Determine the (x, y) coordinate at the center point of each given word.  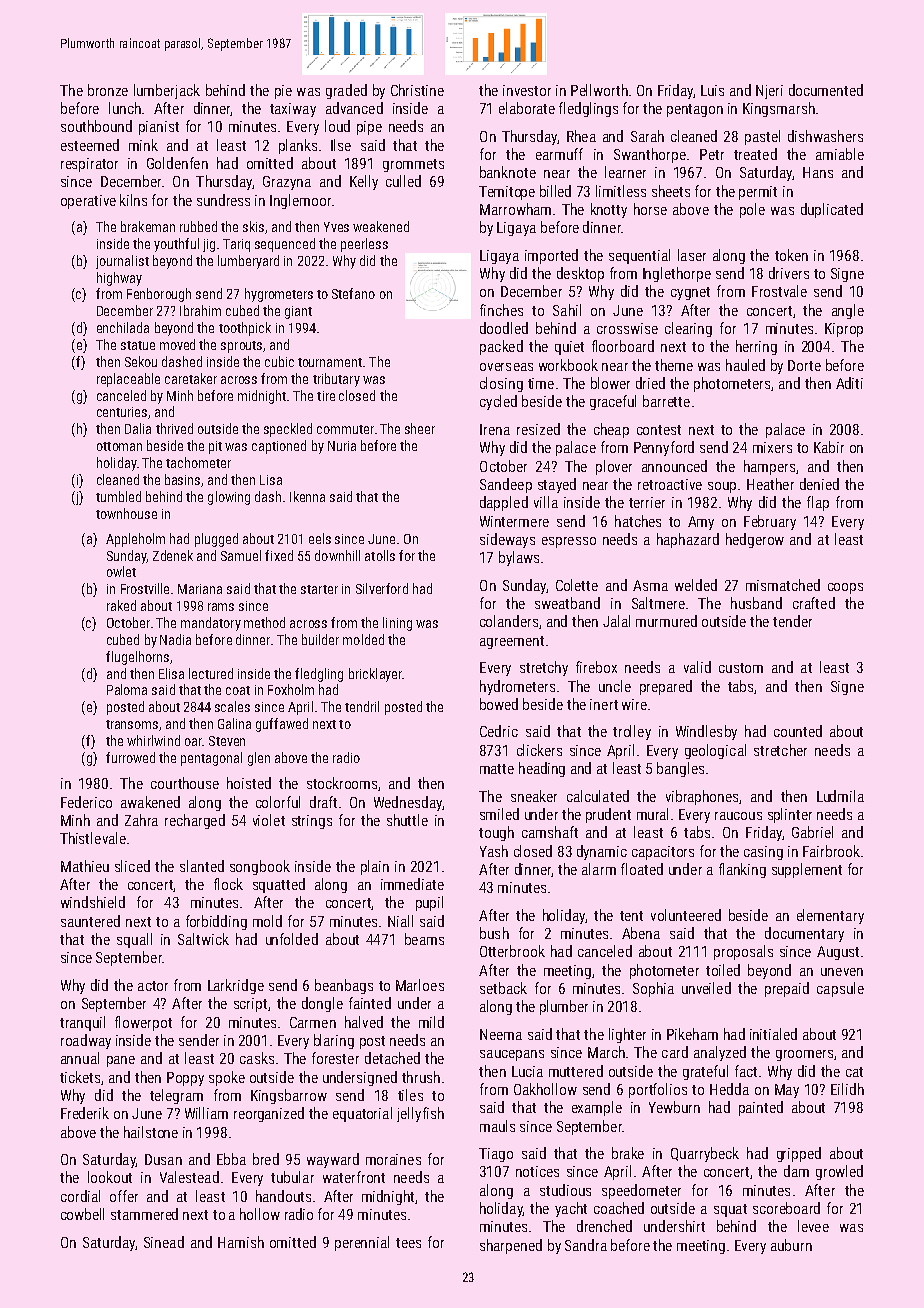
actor (153, 986)
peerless (364, 245)
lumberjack (167, 91)
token (791, 255)
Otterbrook (512, 951)
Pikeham (692, 1034)
